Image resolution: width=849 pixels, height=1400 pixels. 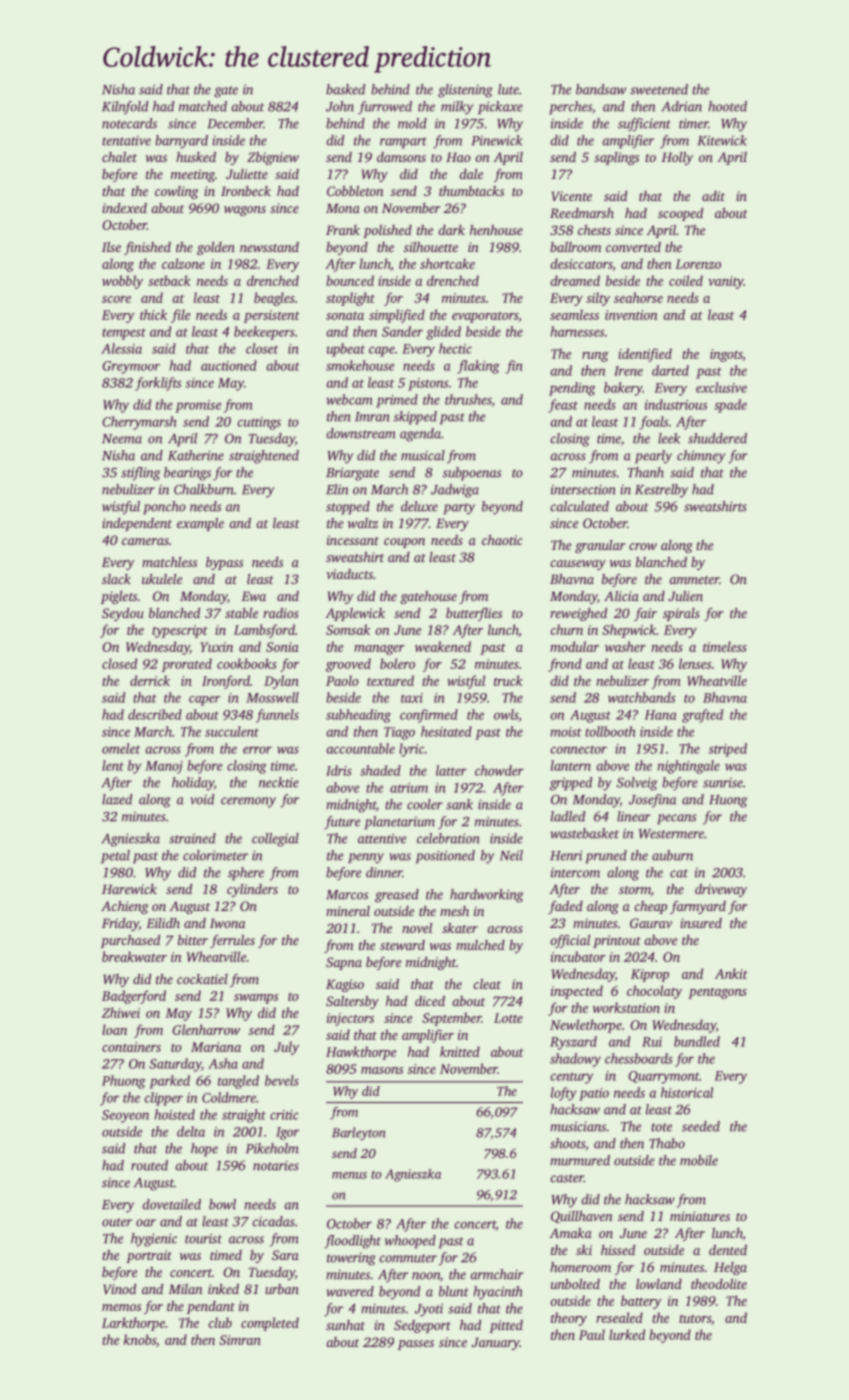 What do you see at coordinates (116, 299) in the screenshot?
I see `score` at bounding box center [116, 299].
